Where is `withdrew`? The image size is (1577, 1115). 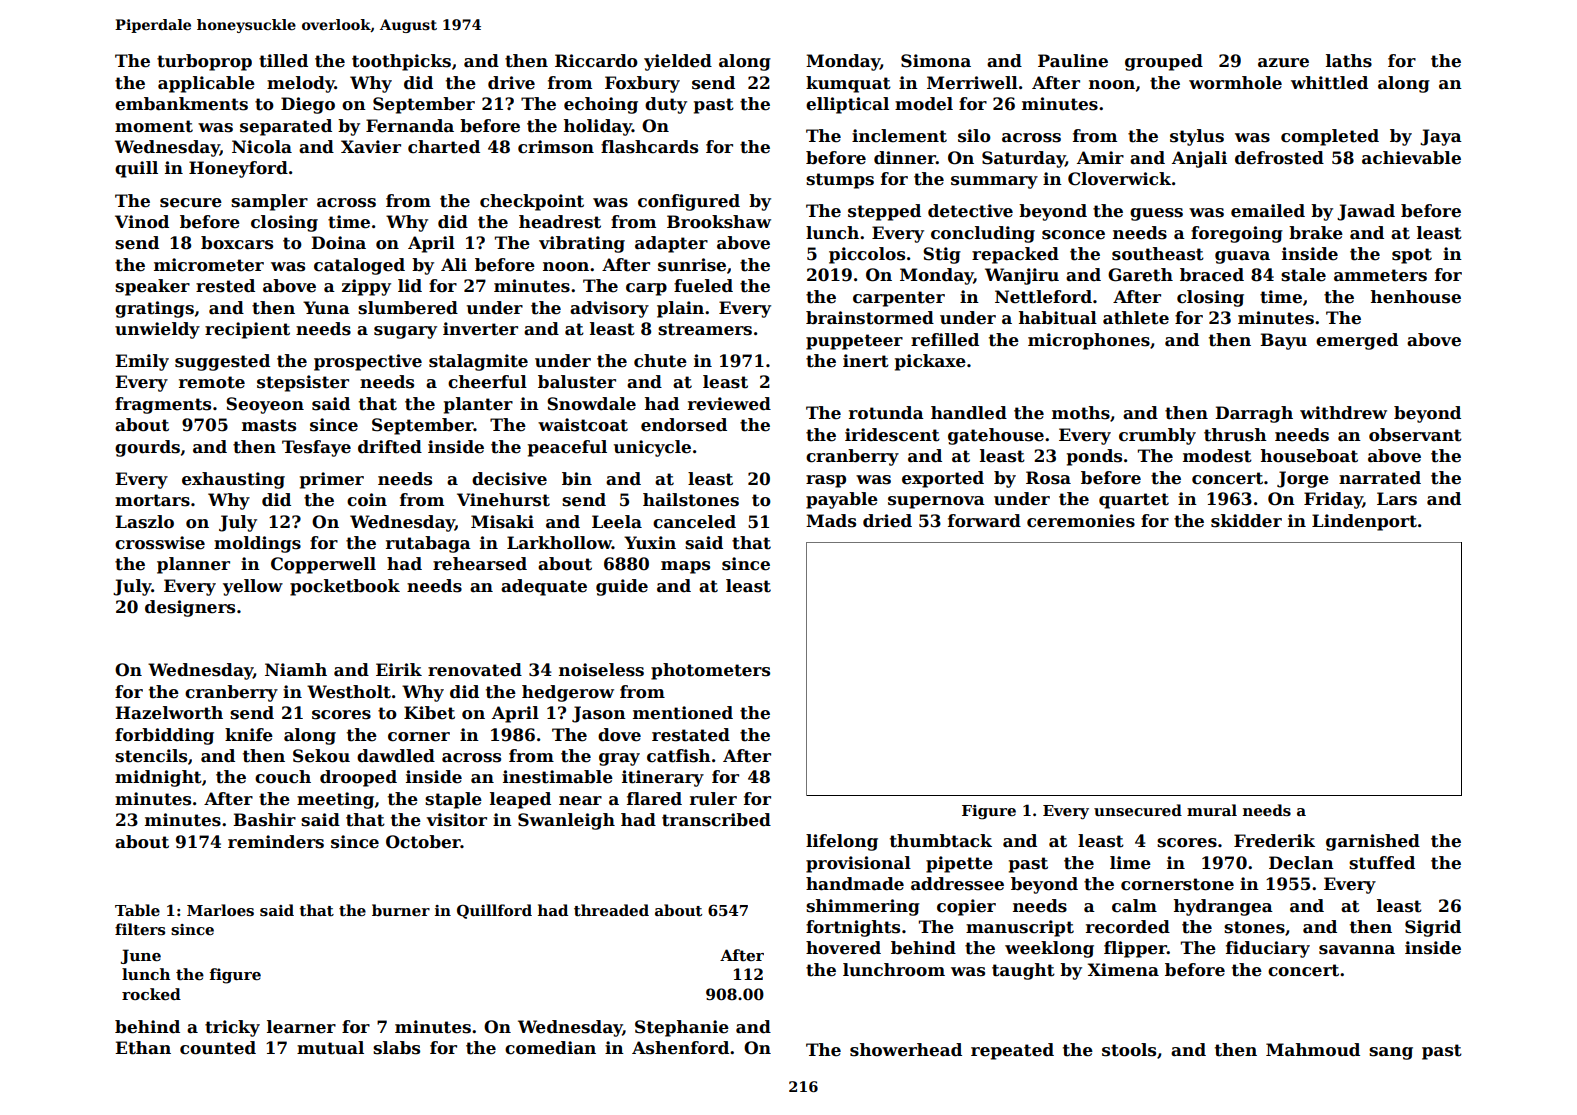 withdrew is located at coordinates (1343, 413).
